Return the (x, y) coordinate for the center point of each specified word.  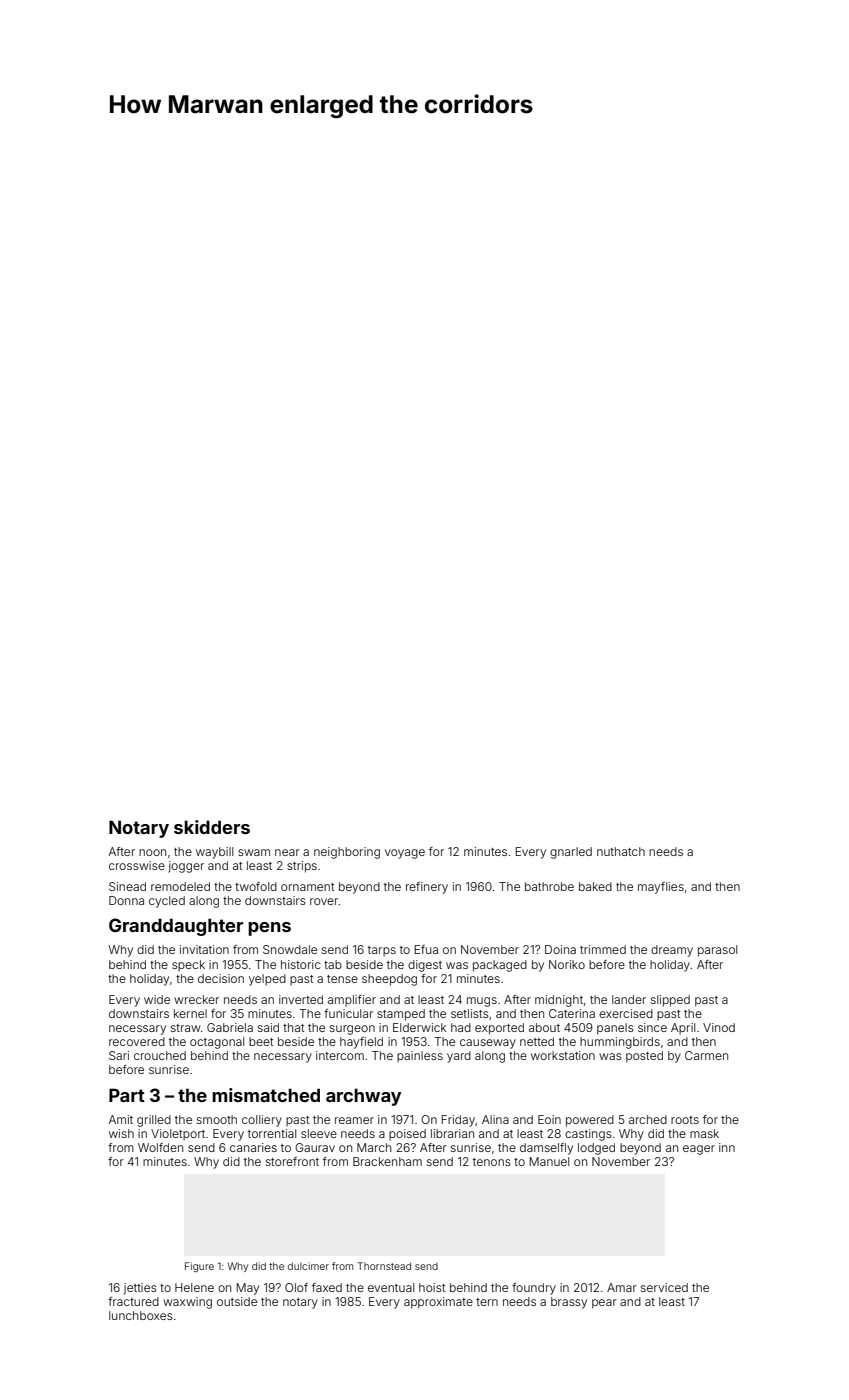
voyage (405, 854)
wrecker (196, 999)
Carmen (706, 1055)
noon (152, 852)
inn (727, 1147)
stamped (401, 1015)
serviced (664, 1287)
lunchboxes (141, 1315)
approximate (438, 1303)
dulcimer (308, 1266)
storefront (292, 1161)
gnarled (571, 853)
